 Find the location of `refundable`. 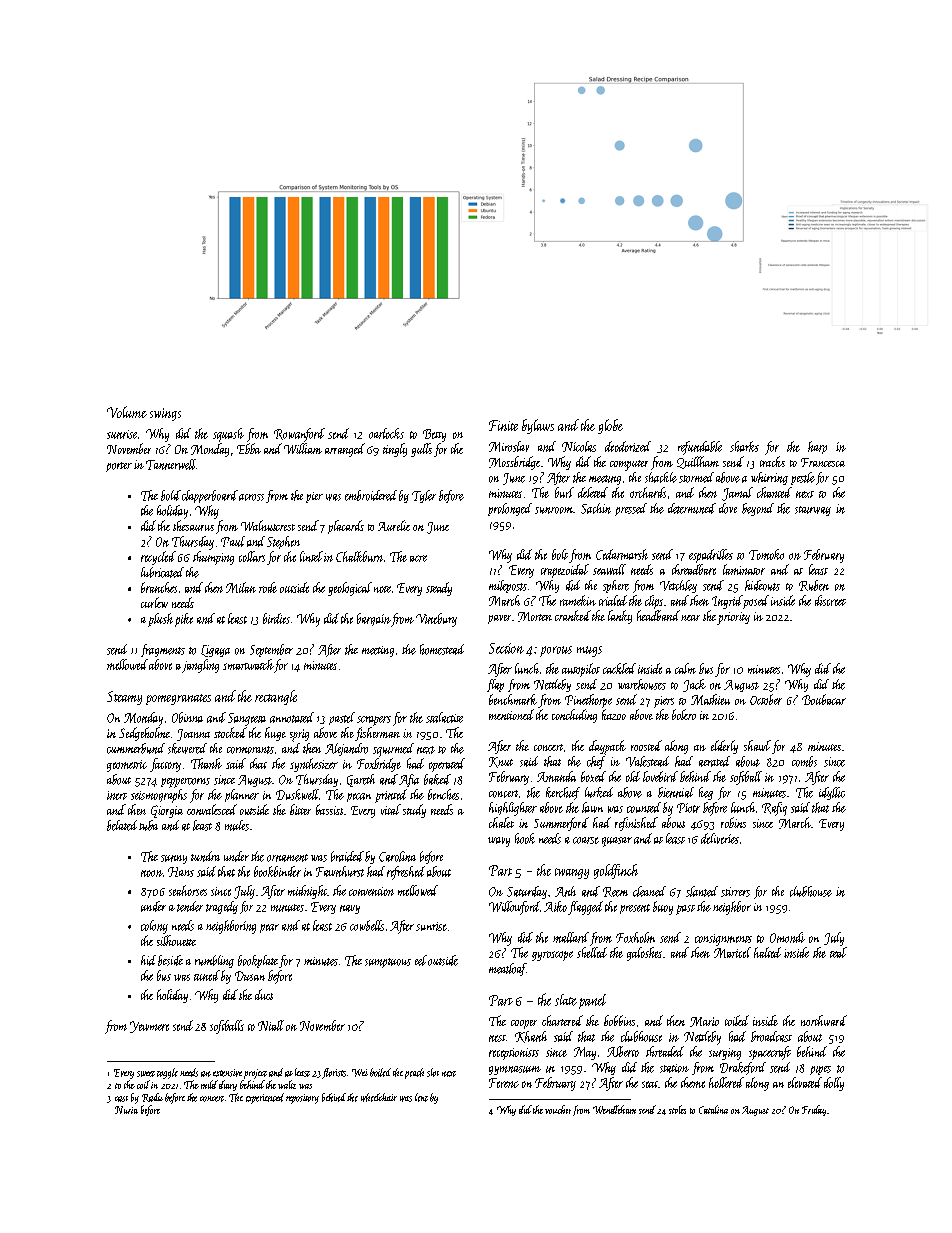

refundable is located at coordinates (700, 448).
